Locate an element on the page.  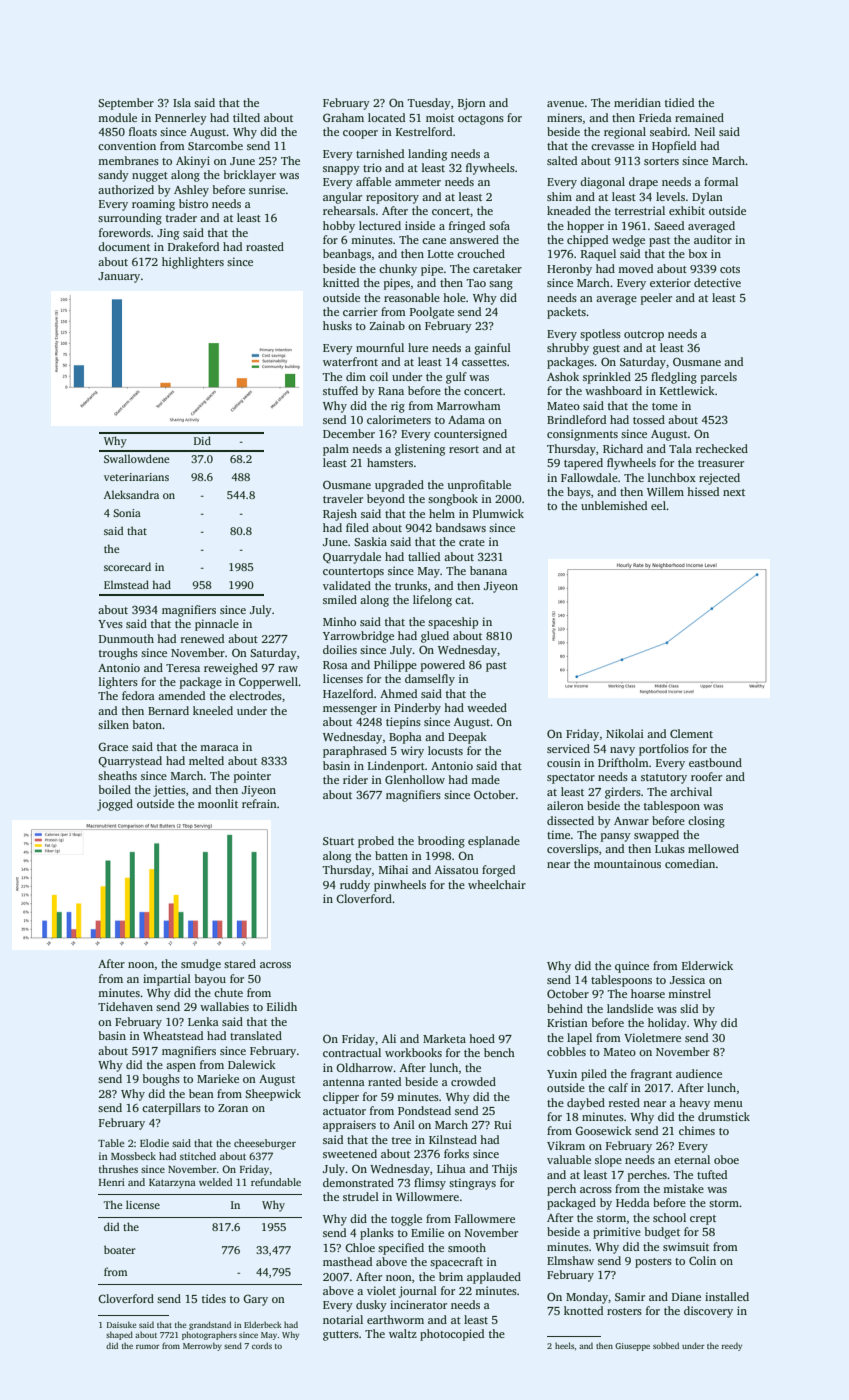
Clement is located at coordinates (691, 733).
